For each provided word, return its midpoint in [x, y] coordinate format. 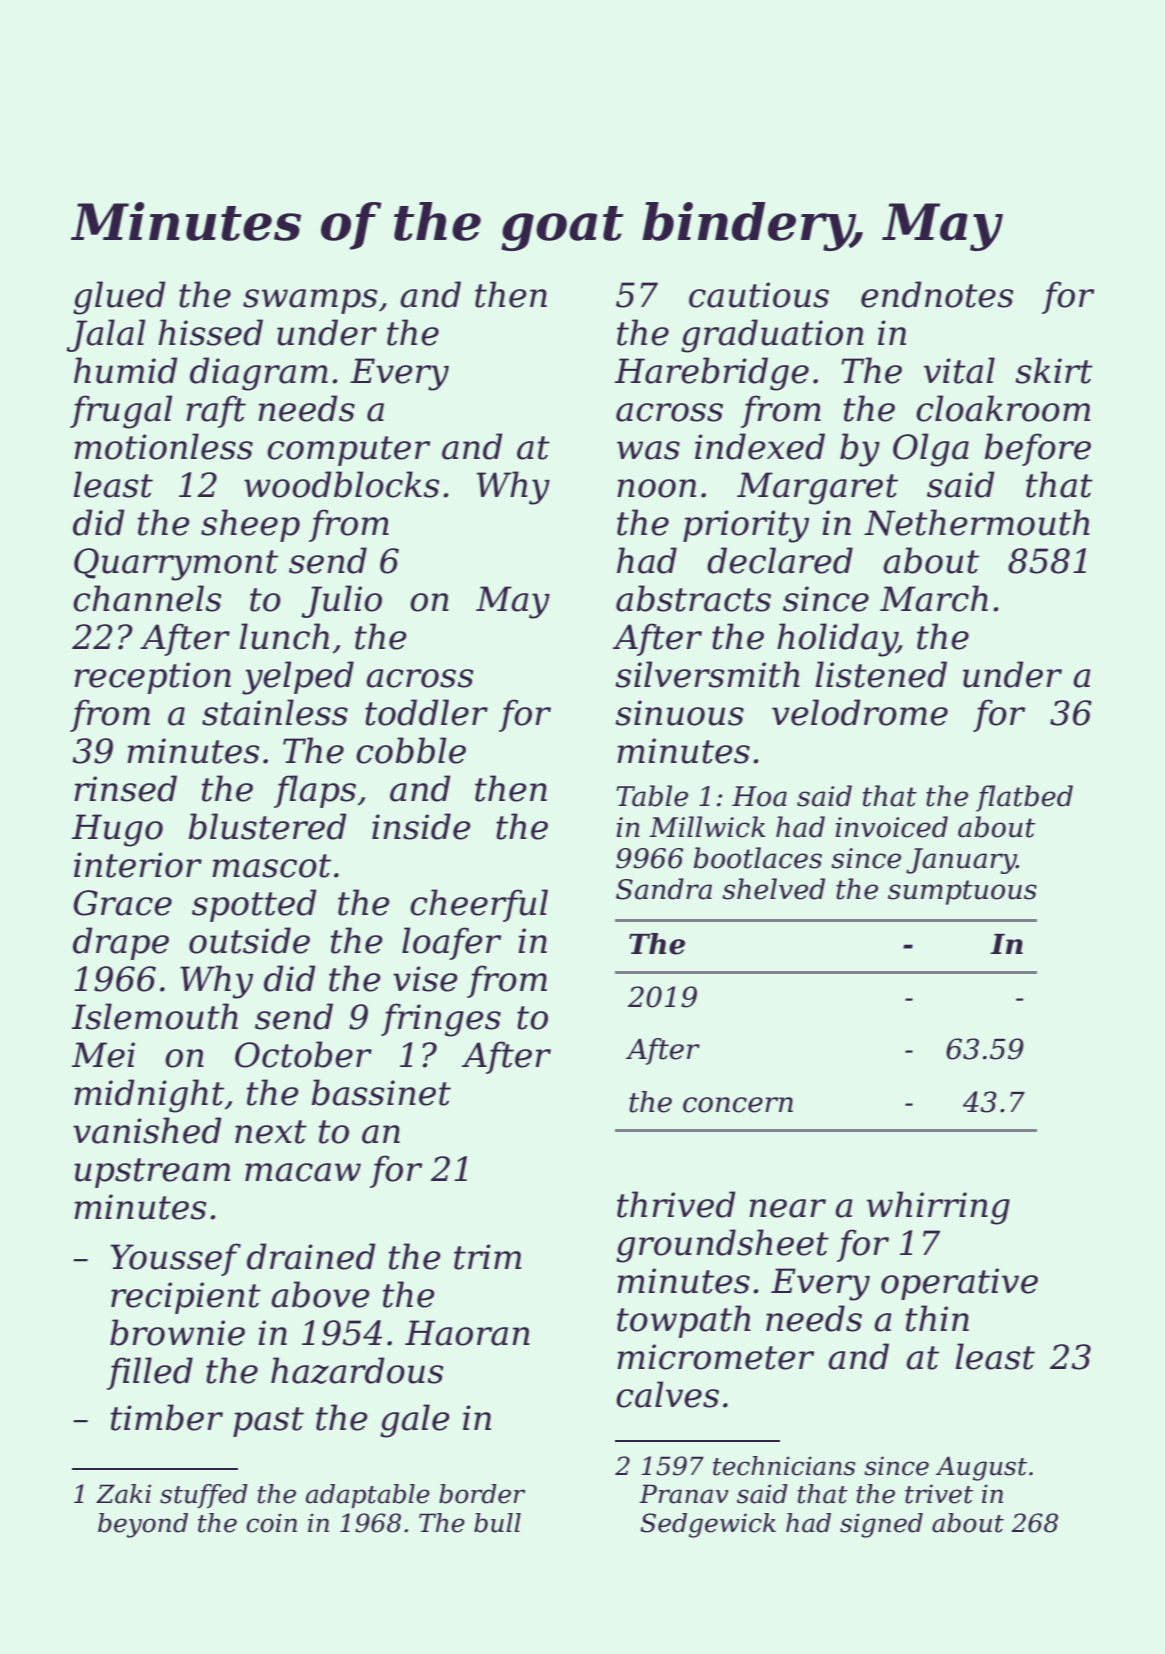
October [303, 1054]
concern [738, 1105]
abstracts [693, 598]
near [787, 1208]
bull [497, 1523]
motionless [163, 446]
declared [780, 560]
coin [271, 1523]
